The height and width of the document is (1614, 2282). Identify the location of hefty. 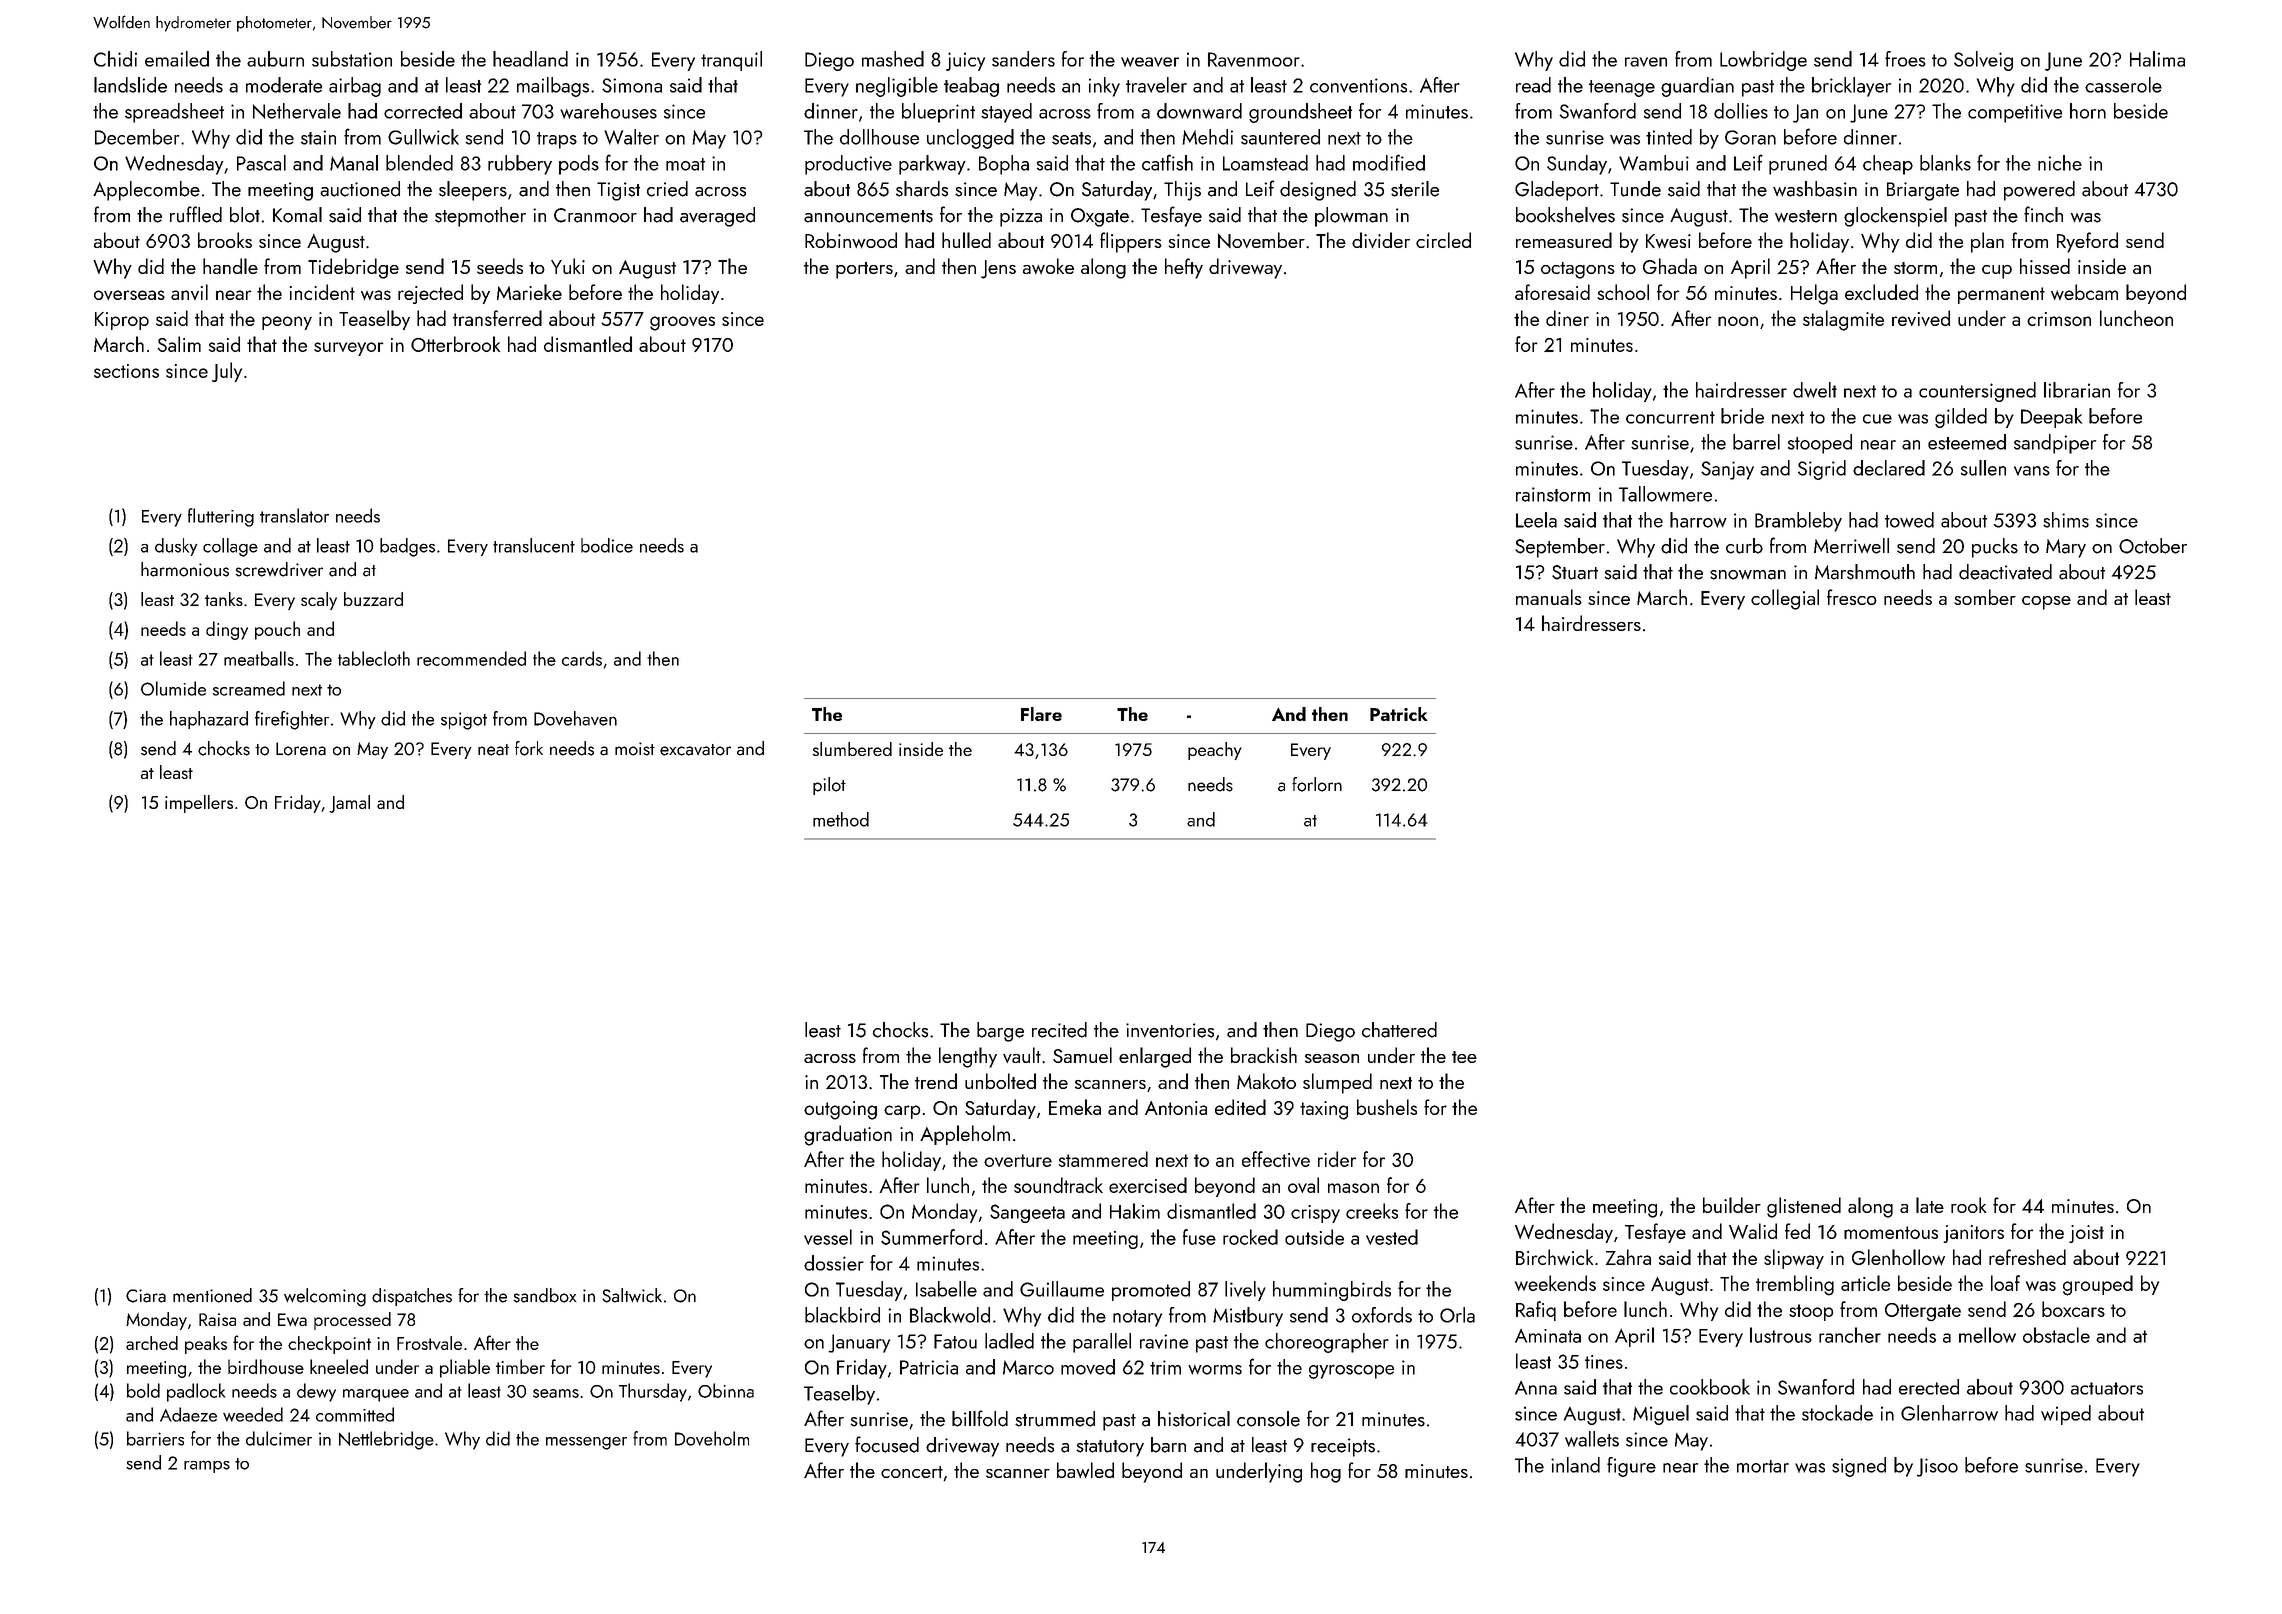
(1184, 268).
